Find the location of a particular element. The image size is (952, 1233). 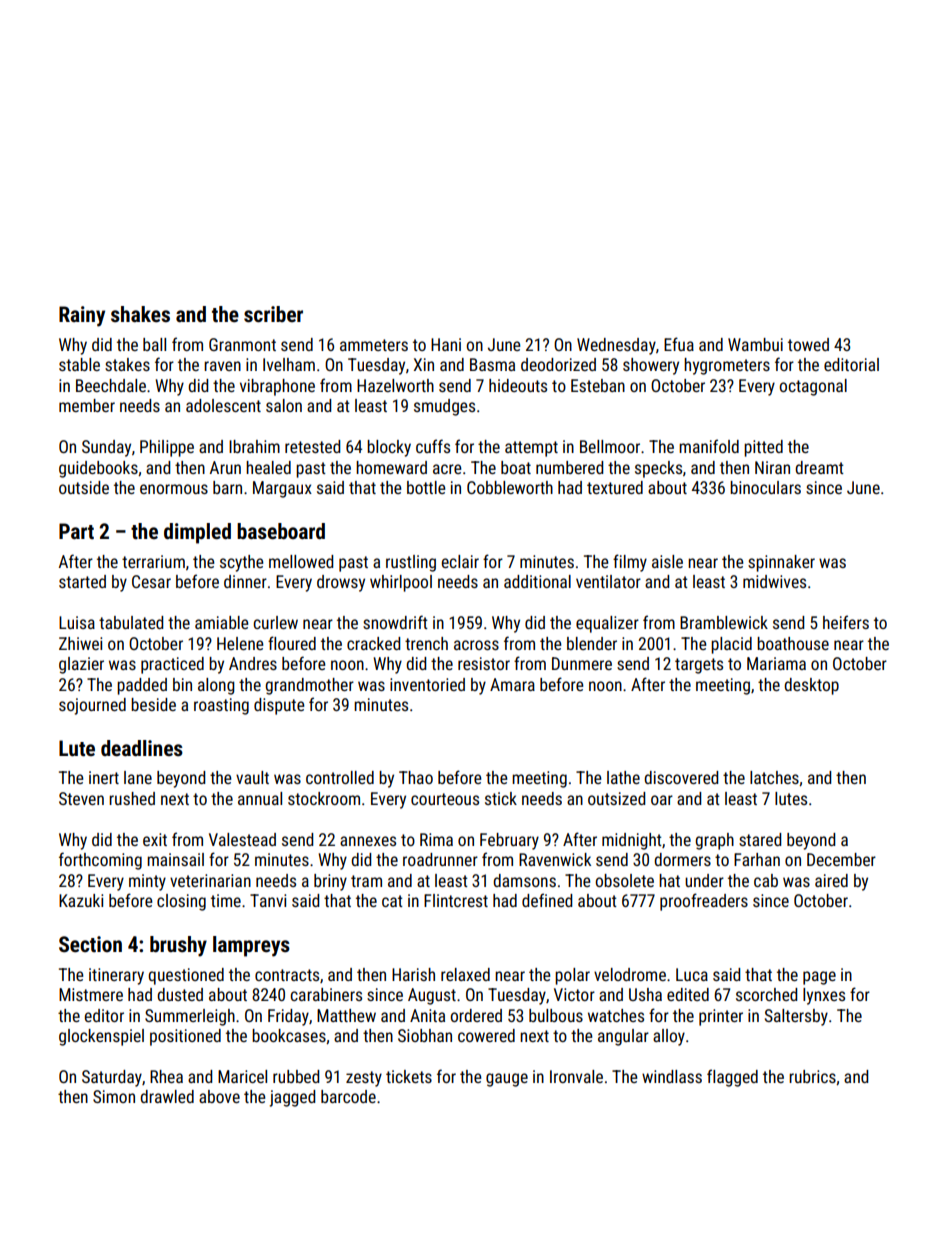

Wambui is located at coordinates (755, 344).
